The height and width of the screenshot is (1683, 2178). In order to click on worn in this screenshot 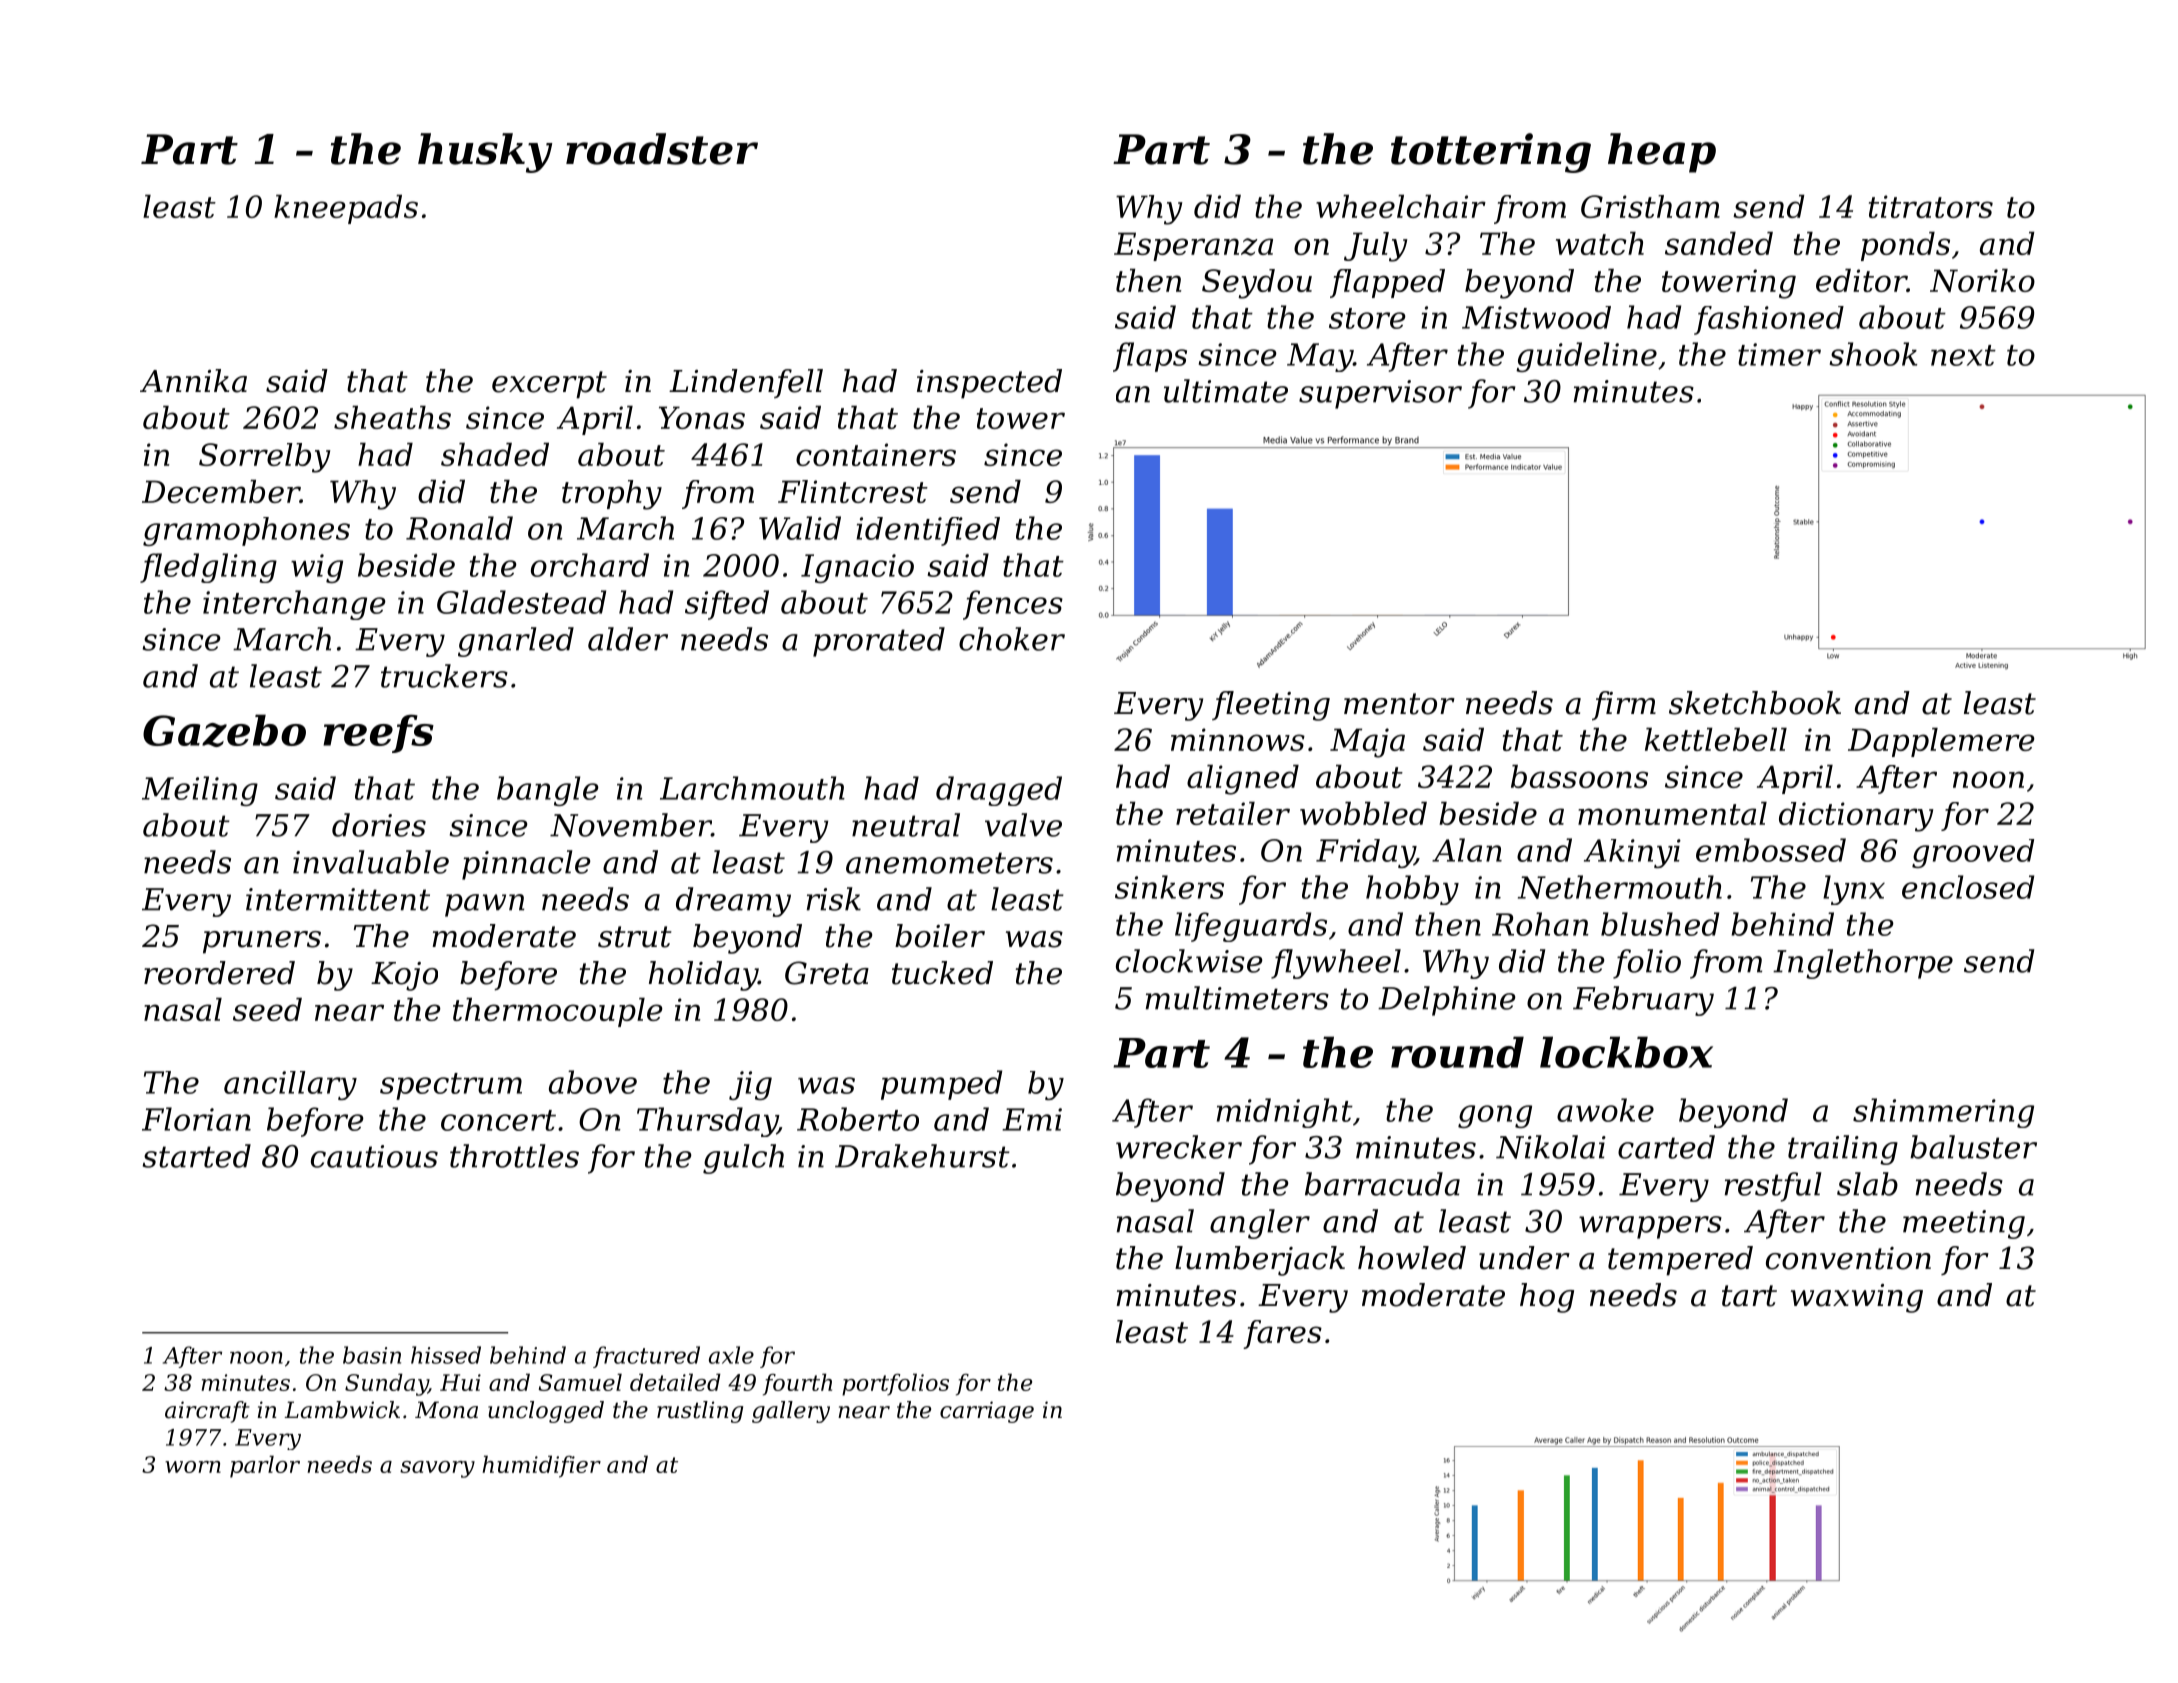, I will do `click(193, 1467)`.
